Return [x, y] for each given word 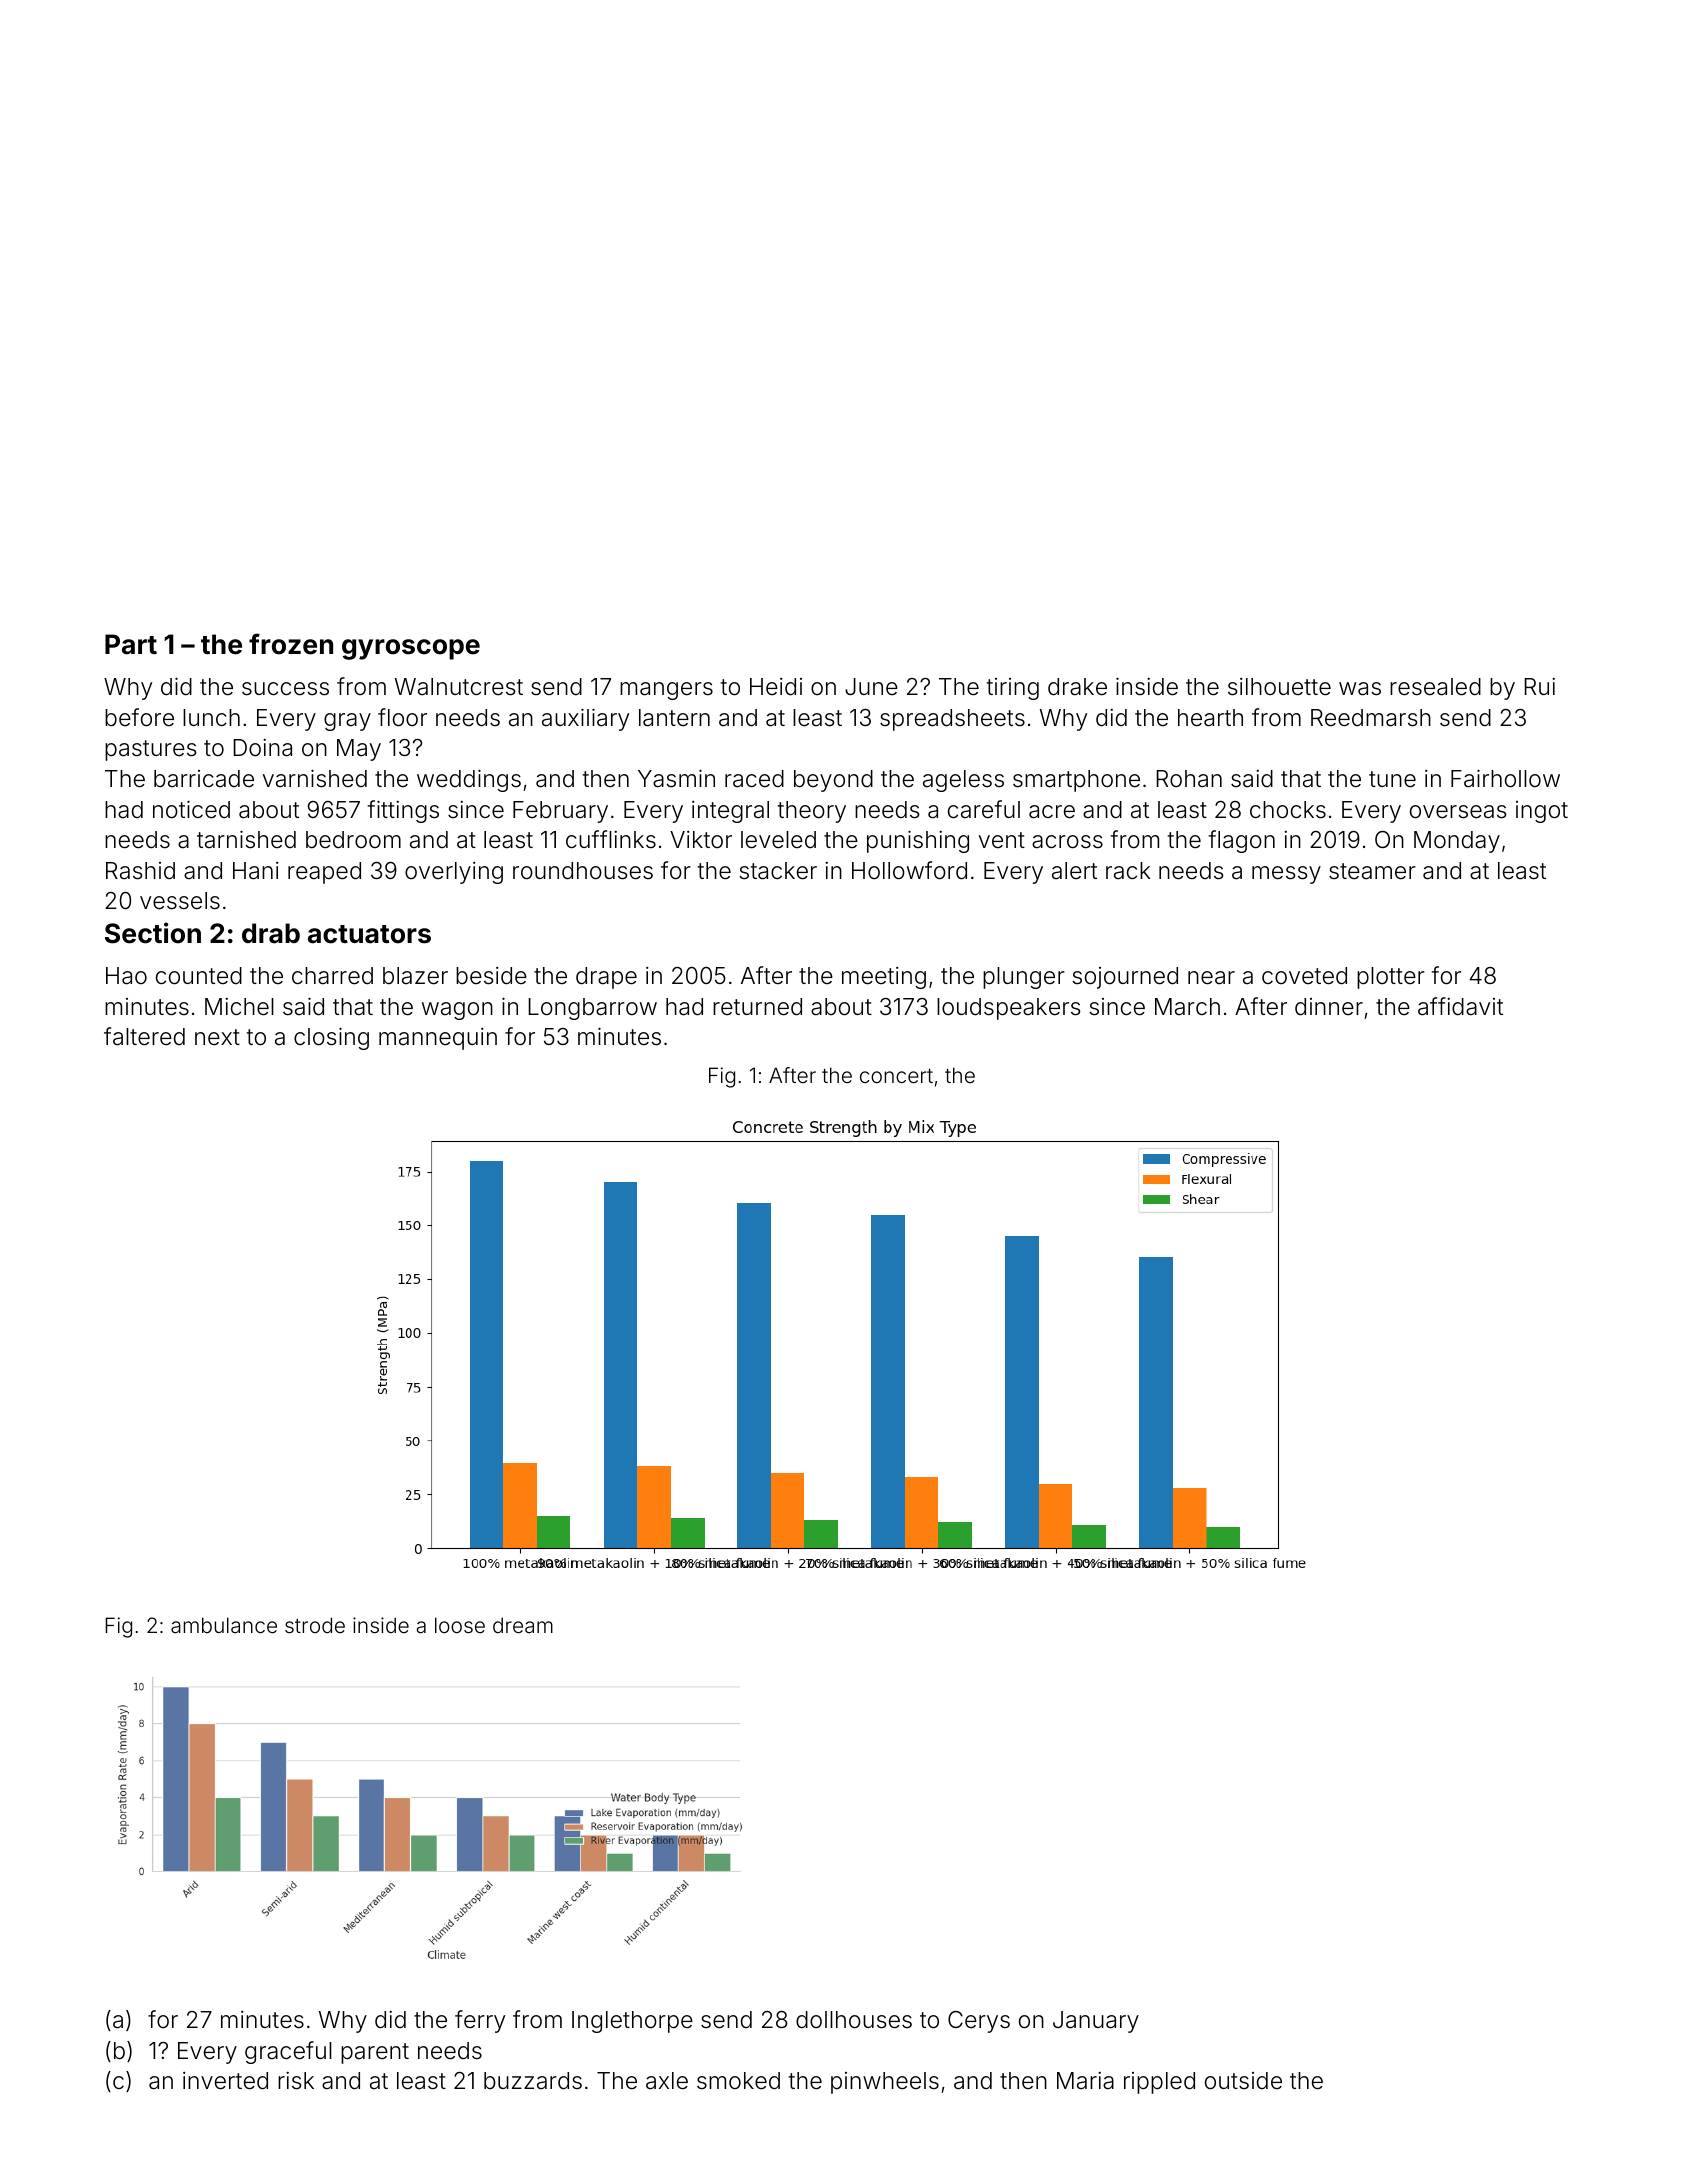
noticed [191, 809]
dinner [1329, 1007]
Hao [126, 976]
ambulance [224, 1625]
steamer [1372, 871]
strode [315, 1625]
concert [896, 1076]
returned [757, 1007]
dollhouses [854, 2020]
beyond [833, 781]
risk [296, 2081]
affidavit [1460, 1006]
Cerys [979, 2022]
